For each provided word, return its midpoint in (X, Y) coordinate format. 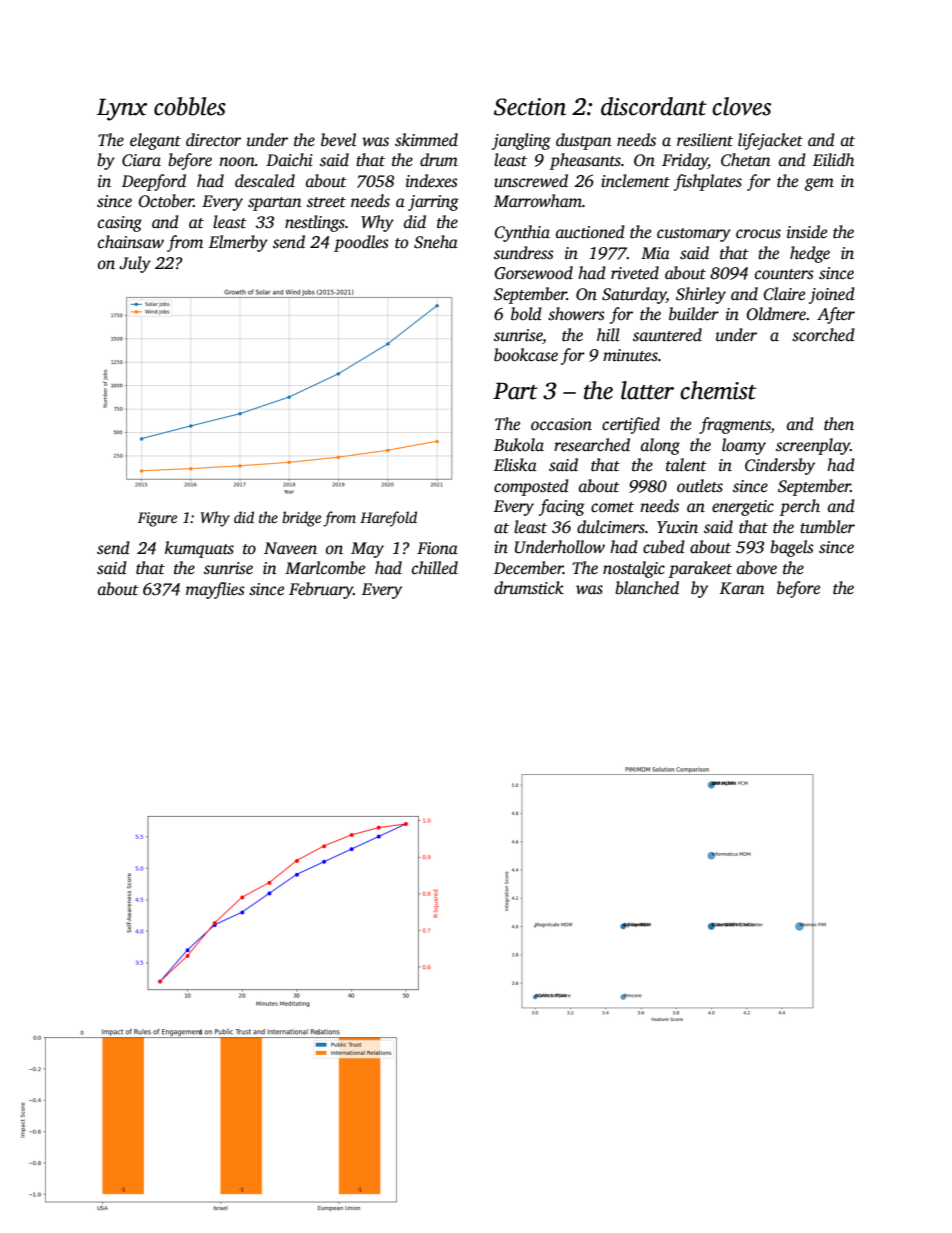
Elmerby (238, 243)
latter (647, 390)
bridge (301, 519)
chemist (718, 390)
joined (832, 295)
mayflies (215, 590)
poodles (361, 243)
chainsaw (131, 242)
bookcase (526, 355)
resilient (705, 140)
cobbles (190, 106)
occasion (561, 424)
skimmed (426, 140)
